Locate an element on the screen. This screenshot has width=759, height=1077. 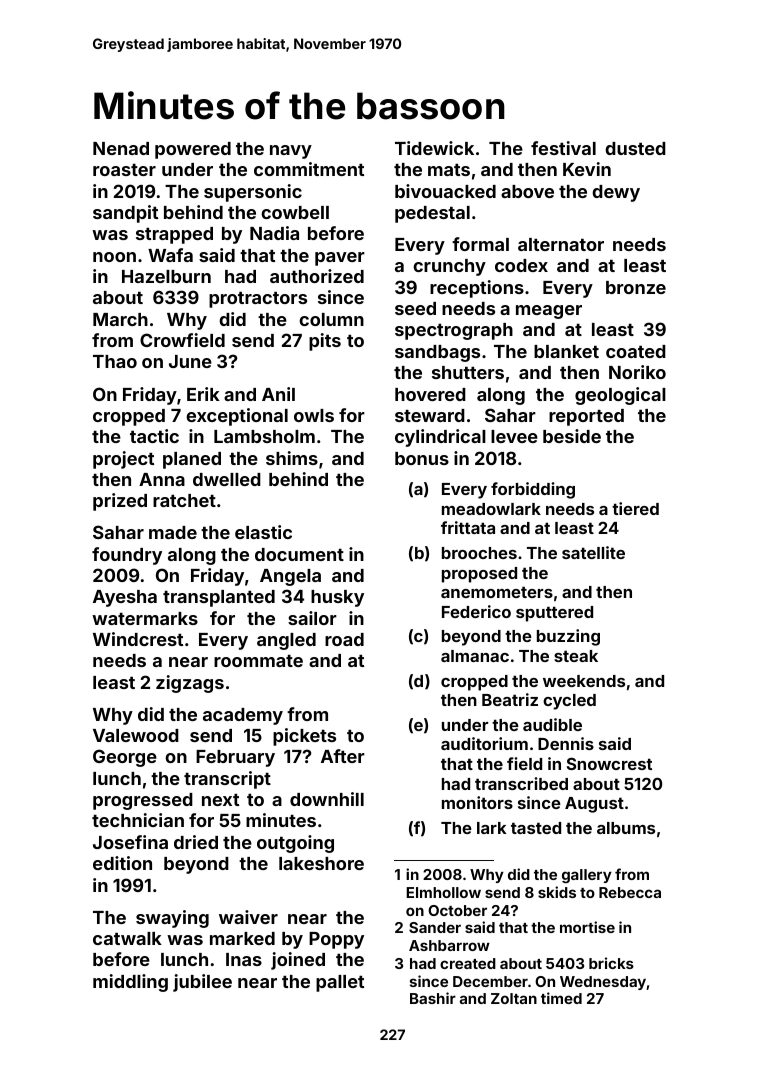
weekends is located at coordinates (584, 681).
